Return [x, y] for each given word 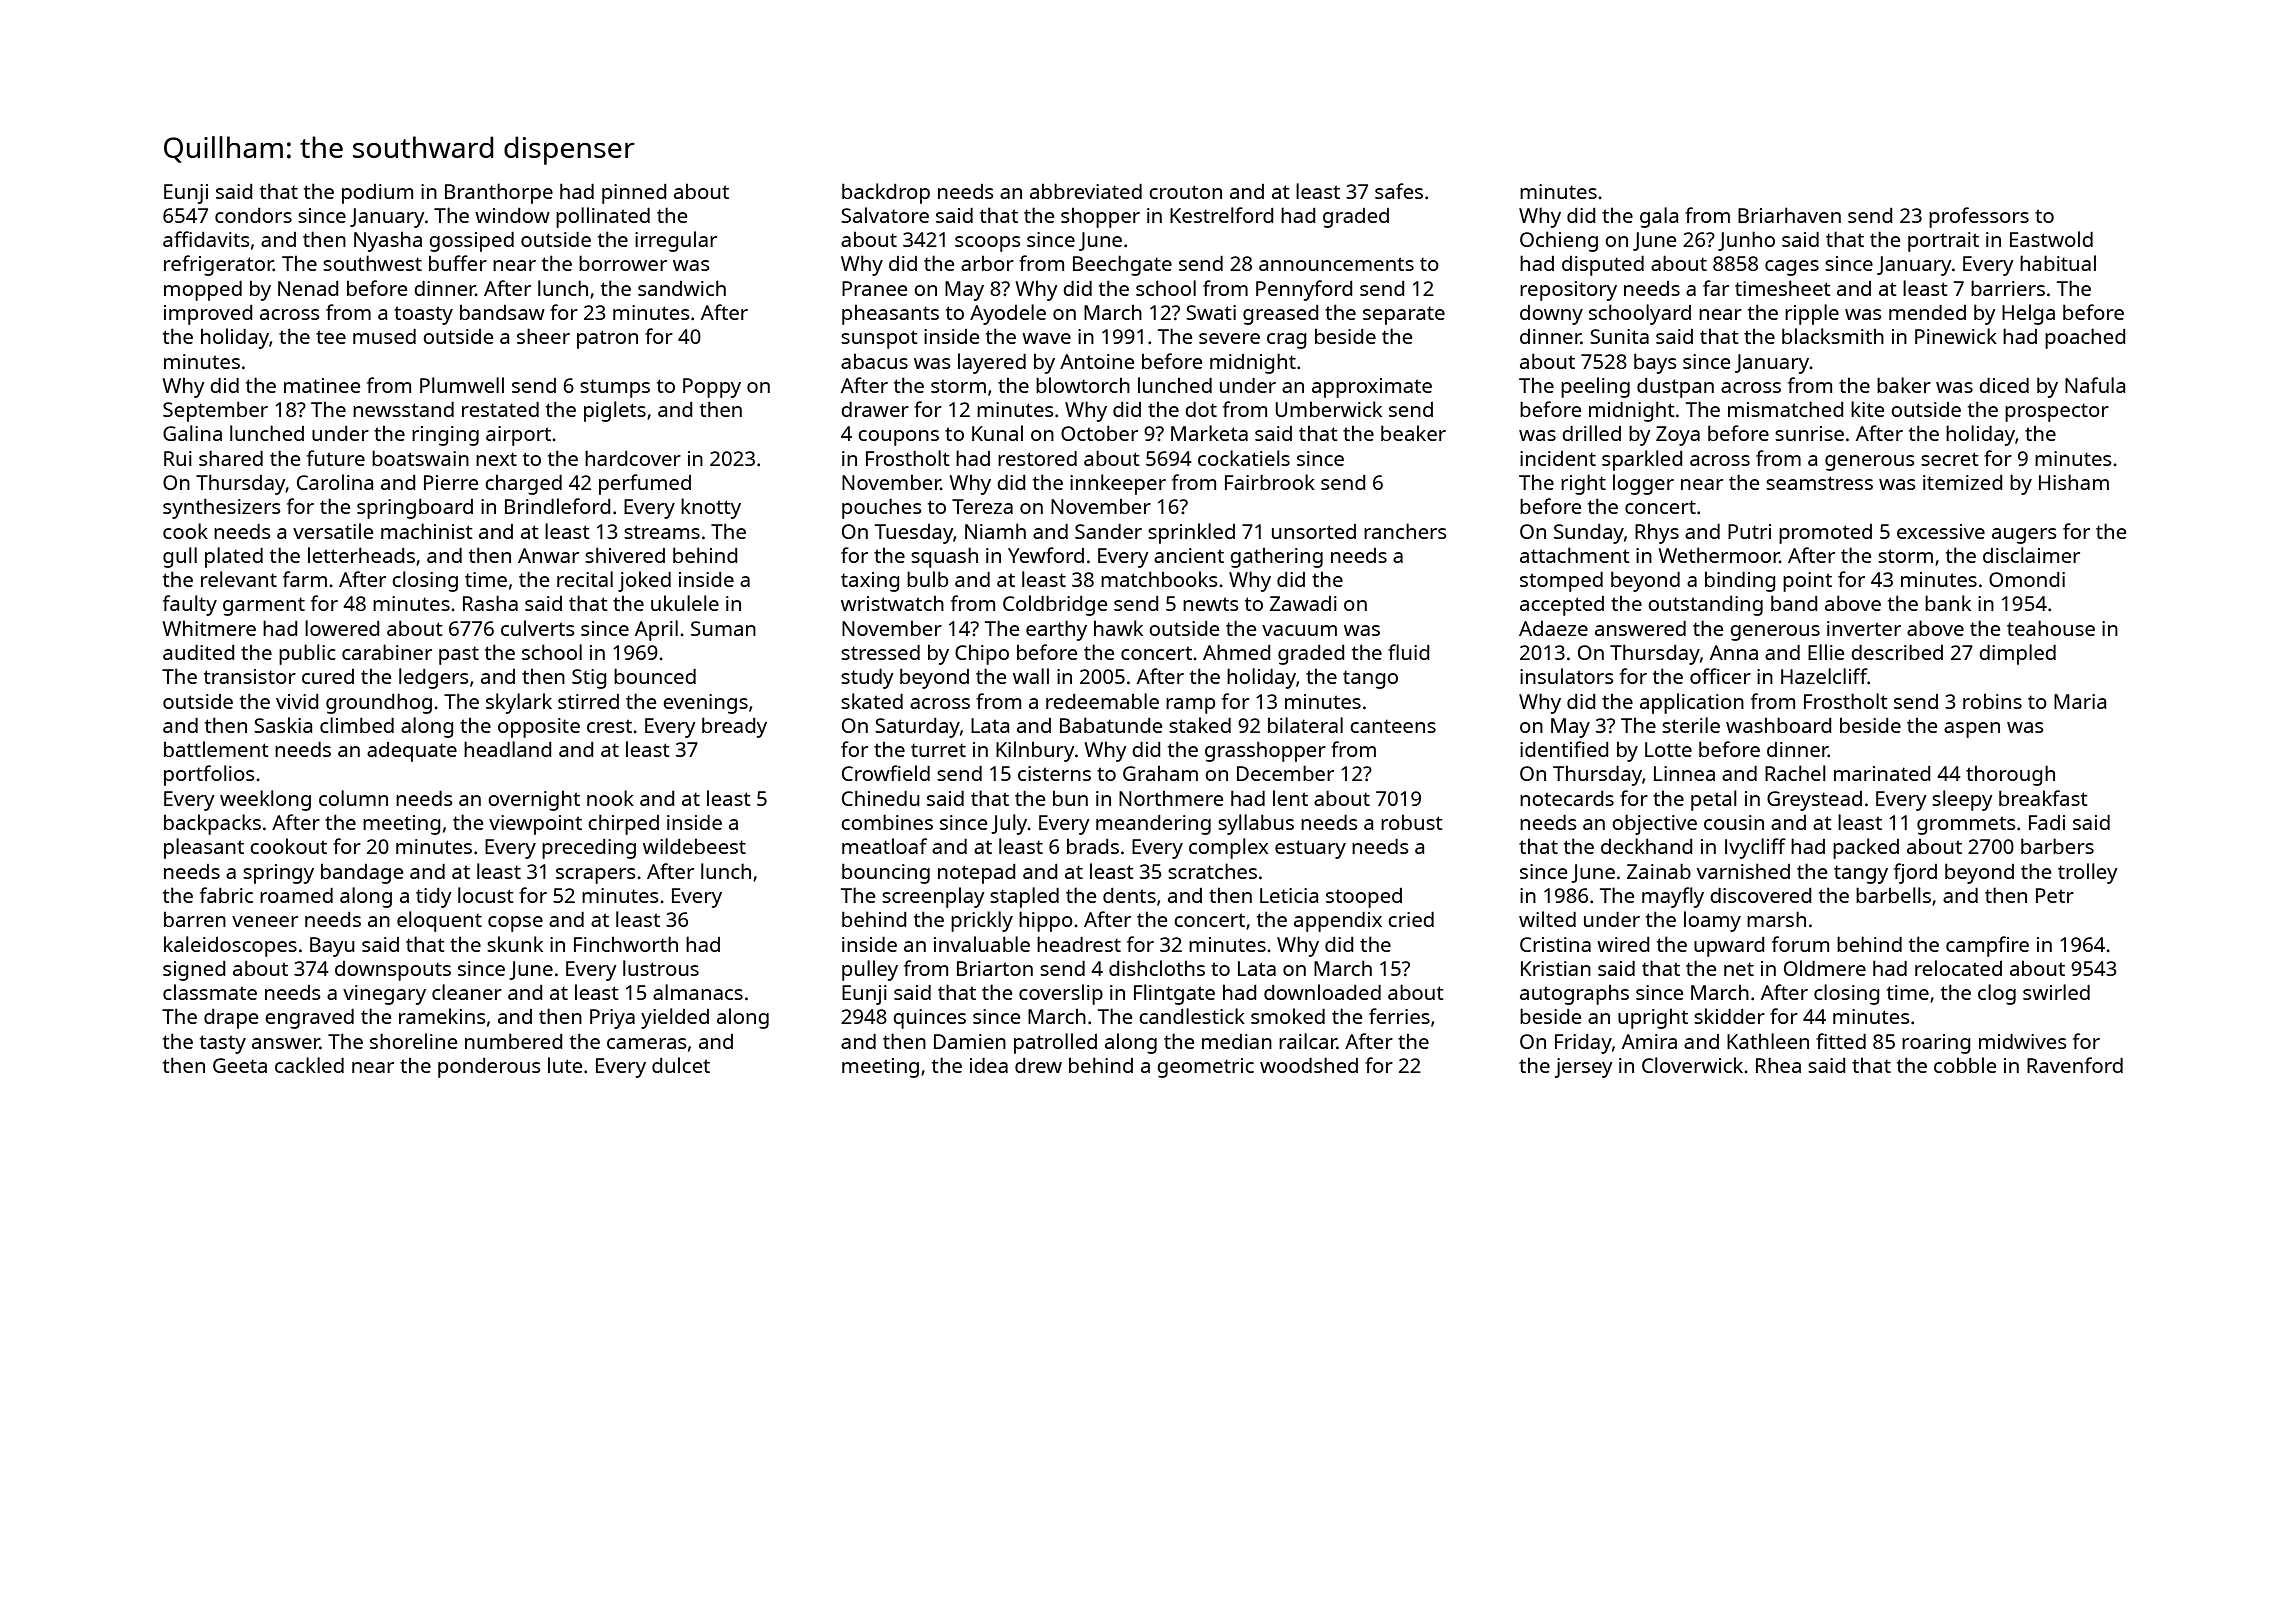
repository [1568, 291]
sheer [543, 336]
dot [1201, 409]
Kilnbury [1035, 751]
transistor [250, 676]
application [1692, 703]
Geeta [240, 1065]
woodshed [1309, 1065]
